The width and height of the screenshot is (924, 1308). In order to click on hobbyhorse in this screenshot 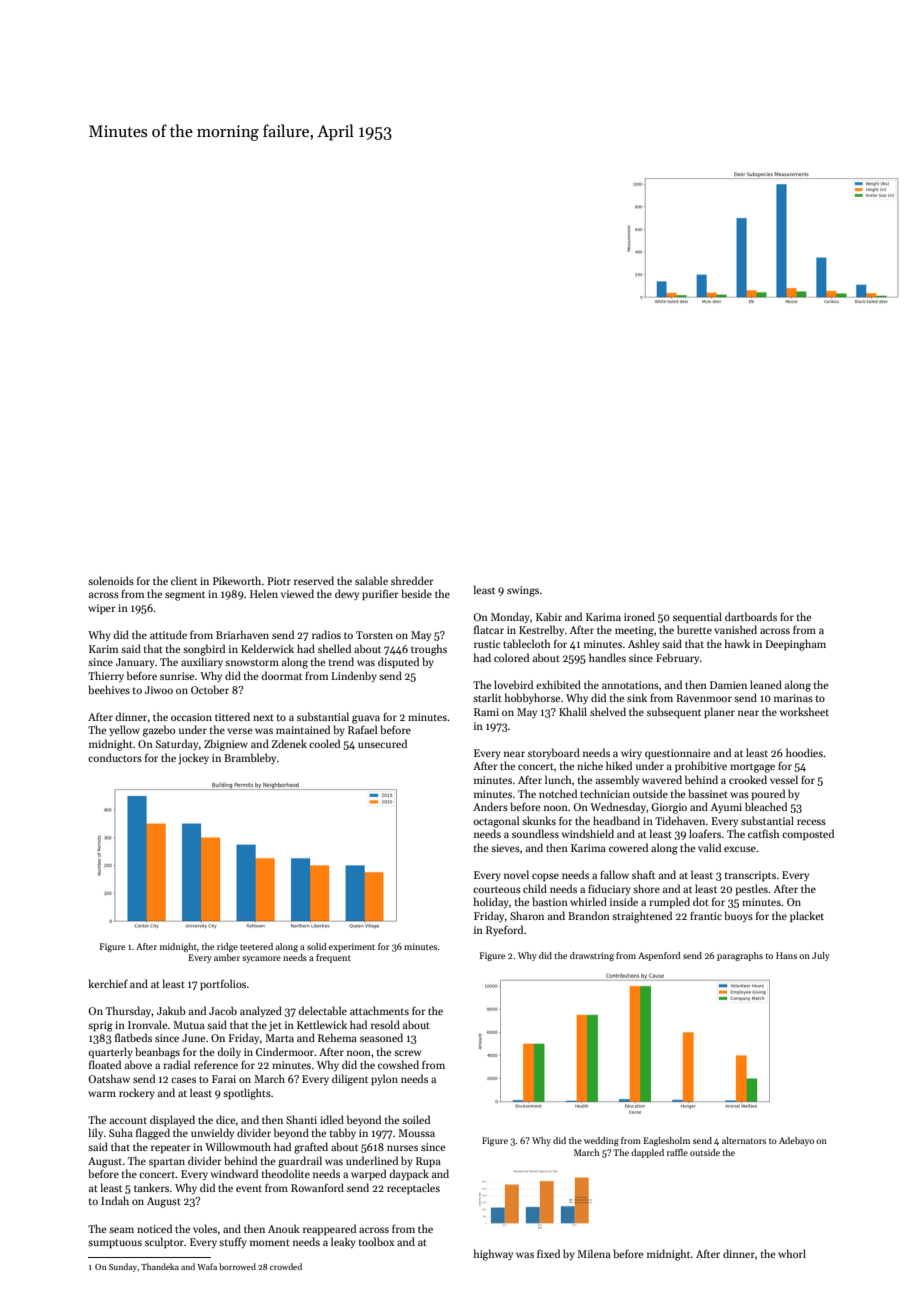, I will do `click(532, 698)`.
